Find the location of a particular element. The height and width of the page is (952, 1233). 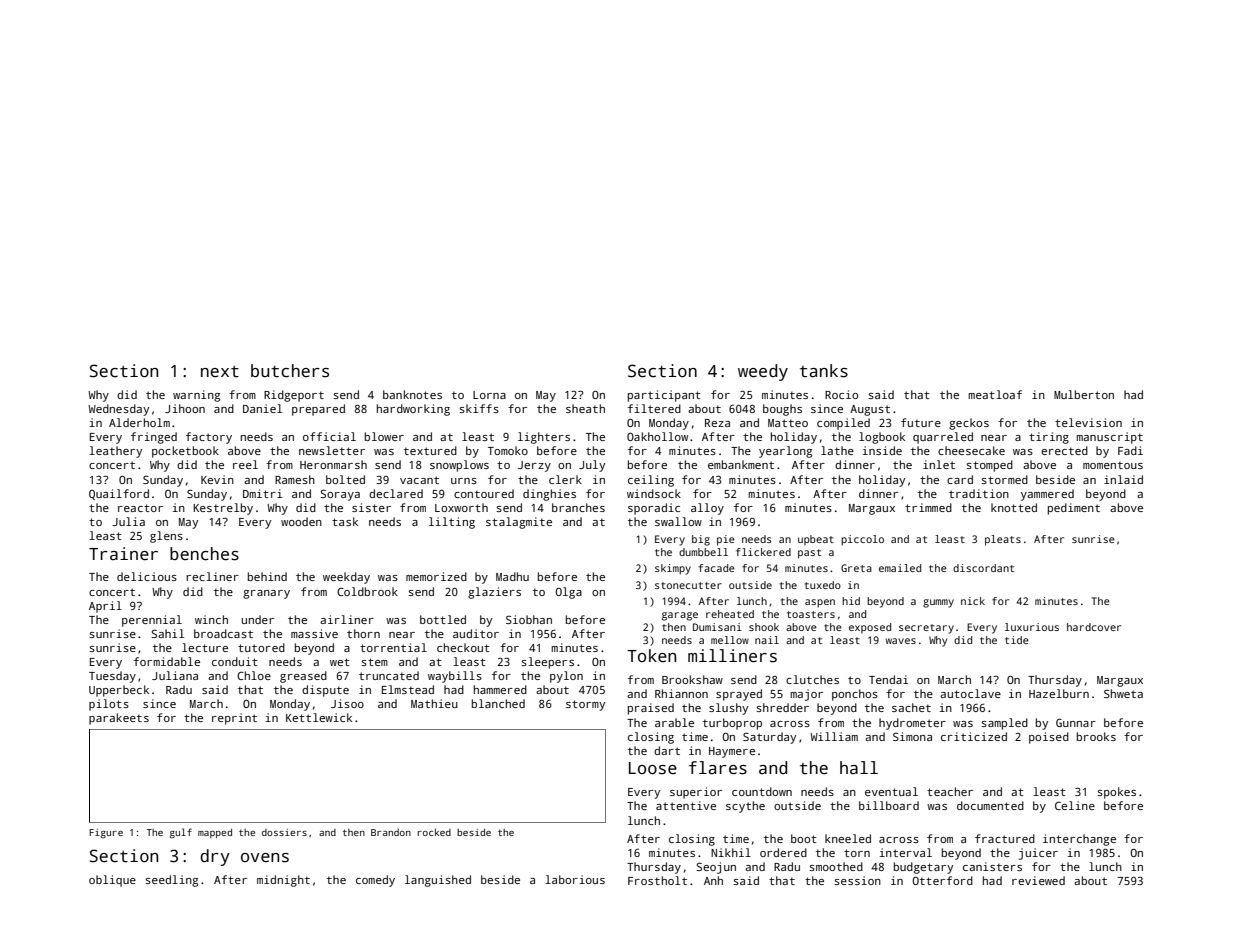

contoured is located at coordinates (484, 493).
